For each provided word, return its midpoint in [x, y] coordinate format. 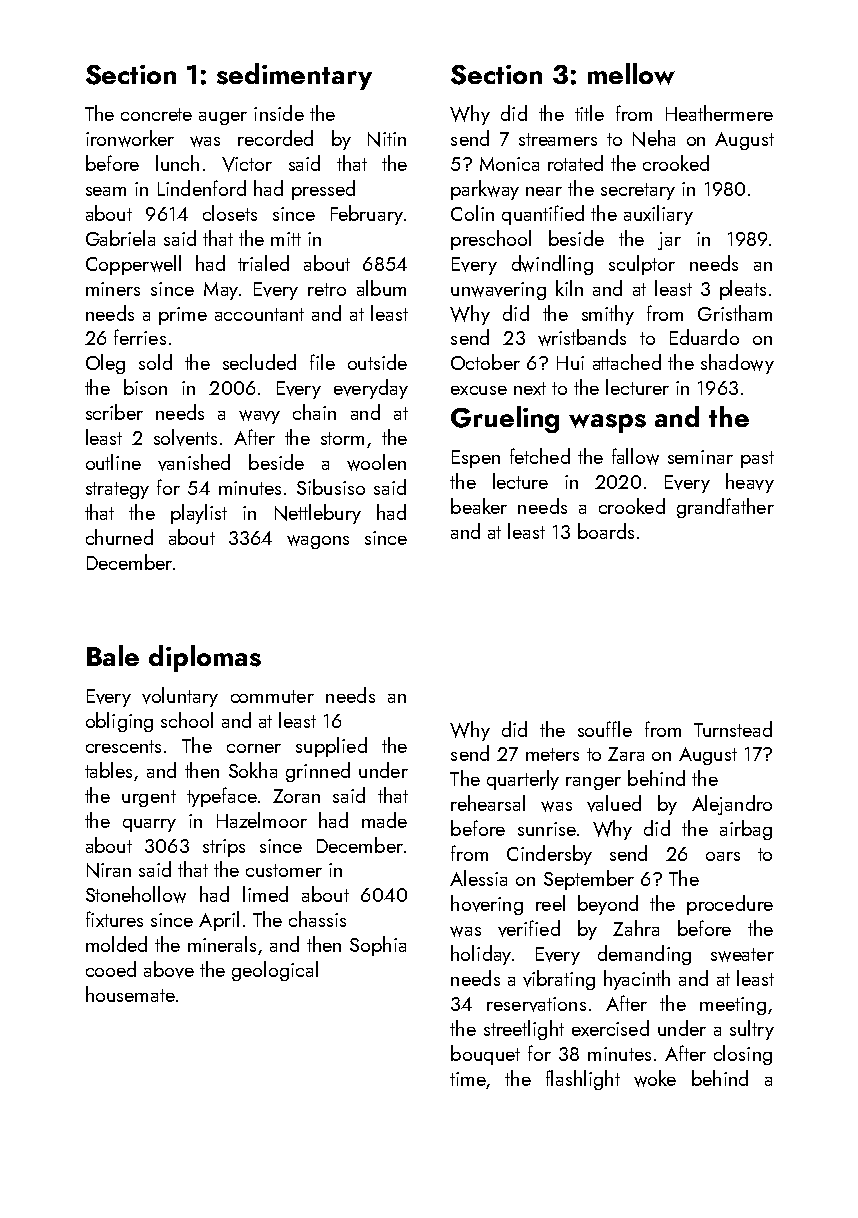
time [468, 1079]
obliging [119, 722]
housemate [130, 994]
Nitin [387, 139]
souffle [605, 729]
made [384, 820]
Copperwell [133, 265]
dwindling [552, 265]
